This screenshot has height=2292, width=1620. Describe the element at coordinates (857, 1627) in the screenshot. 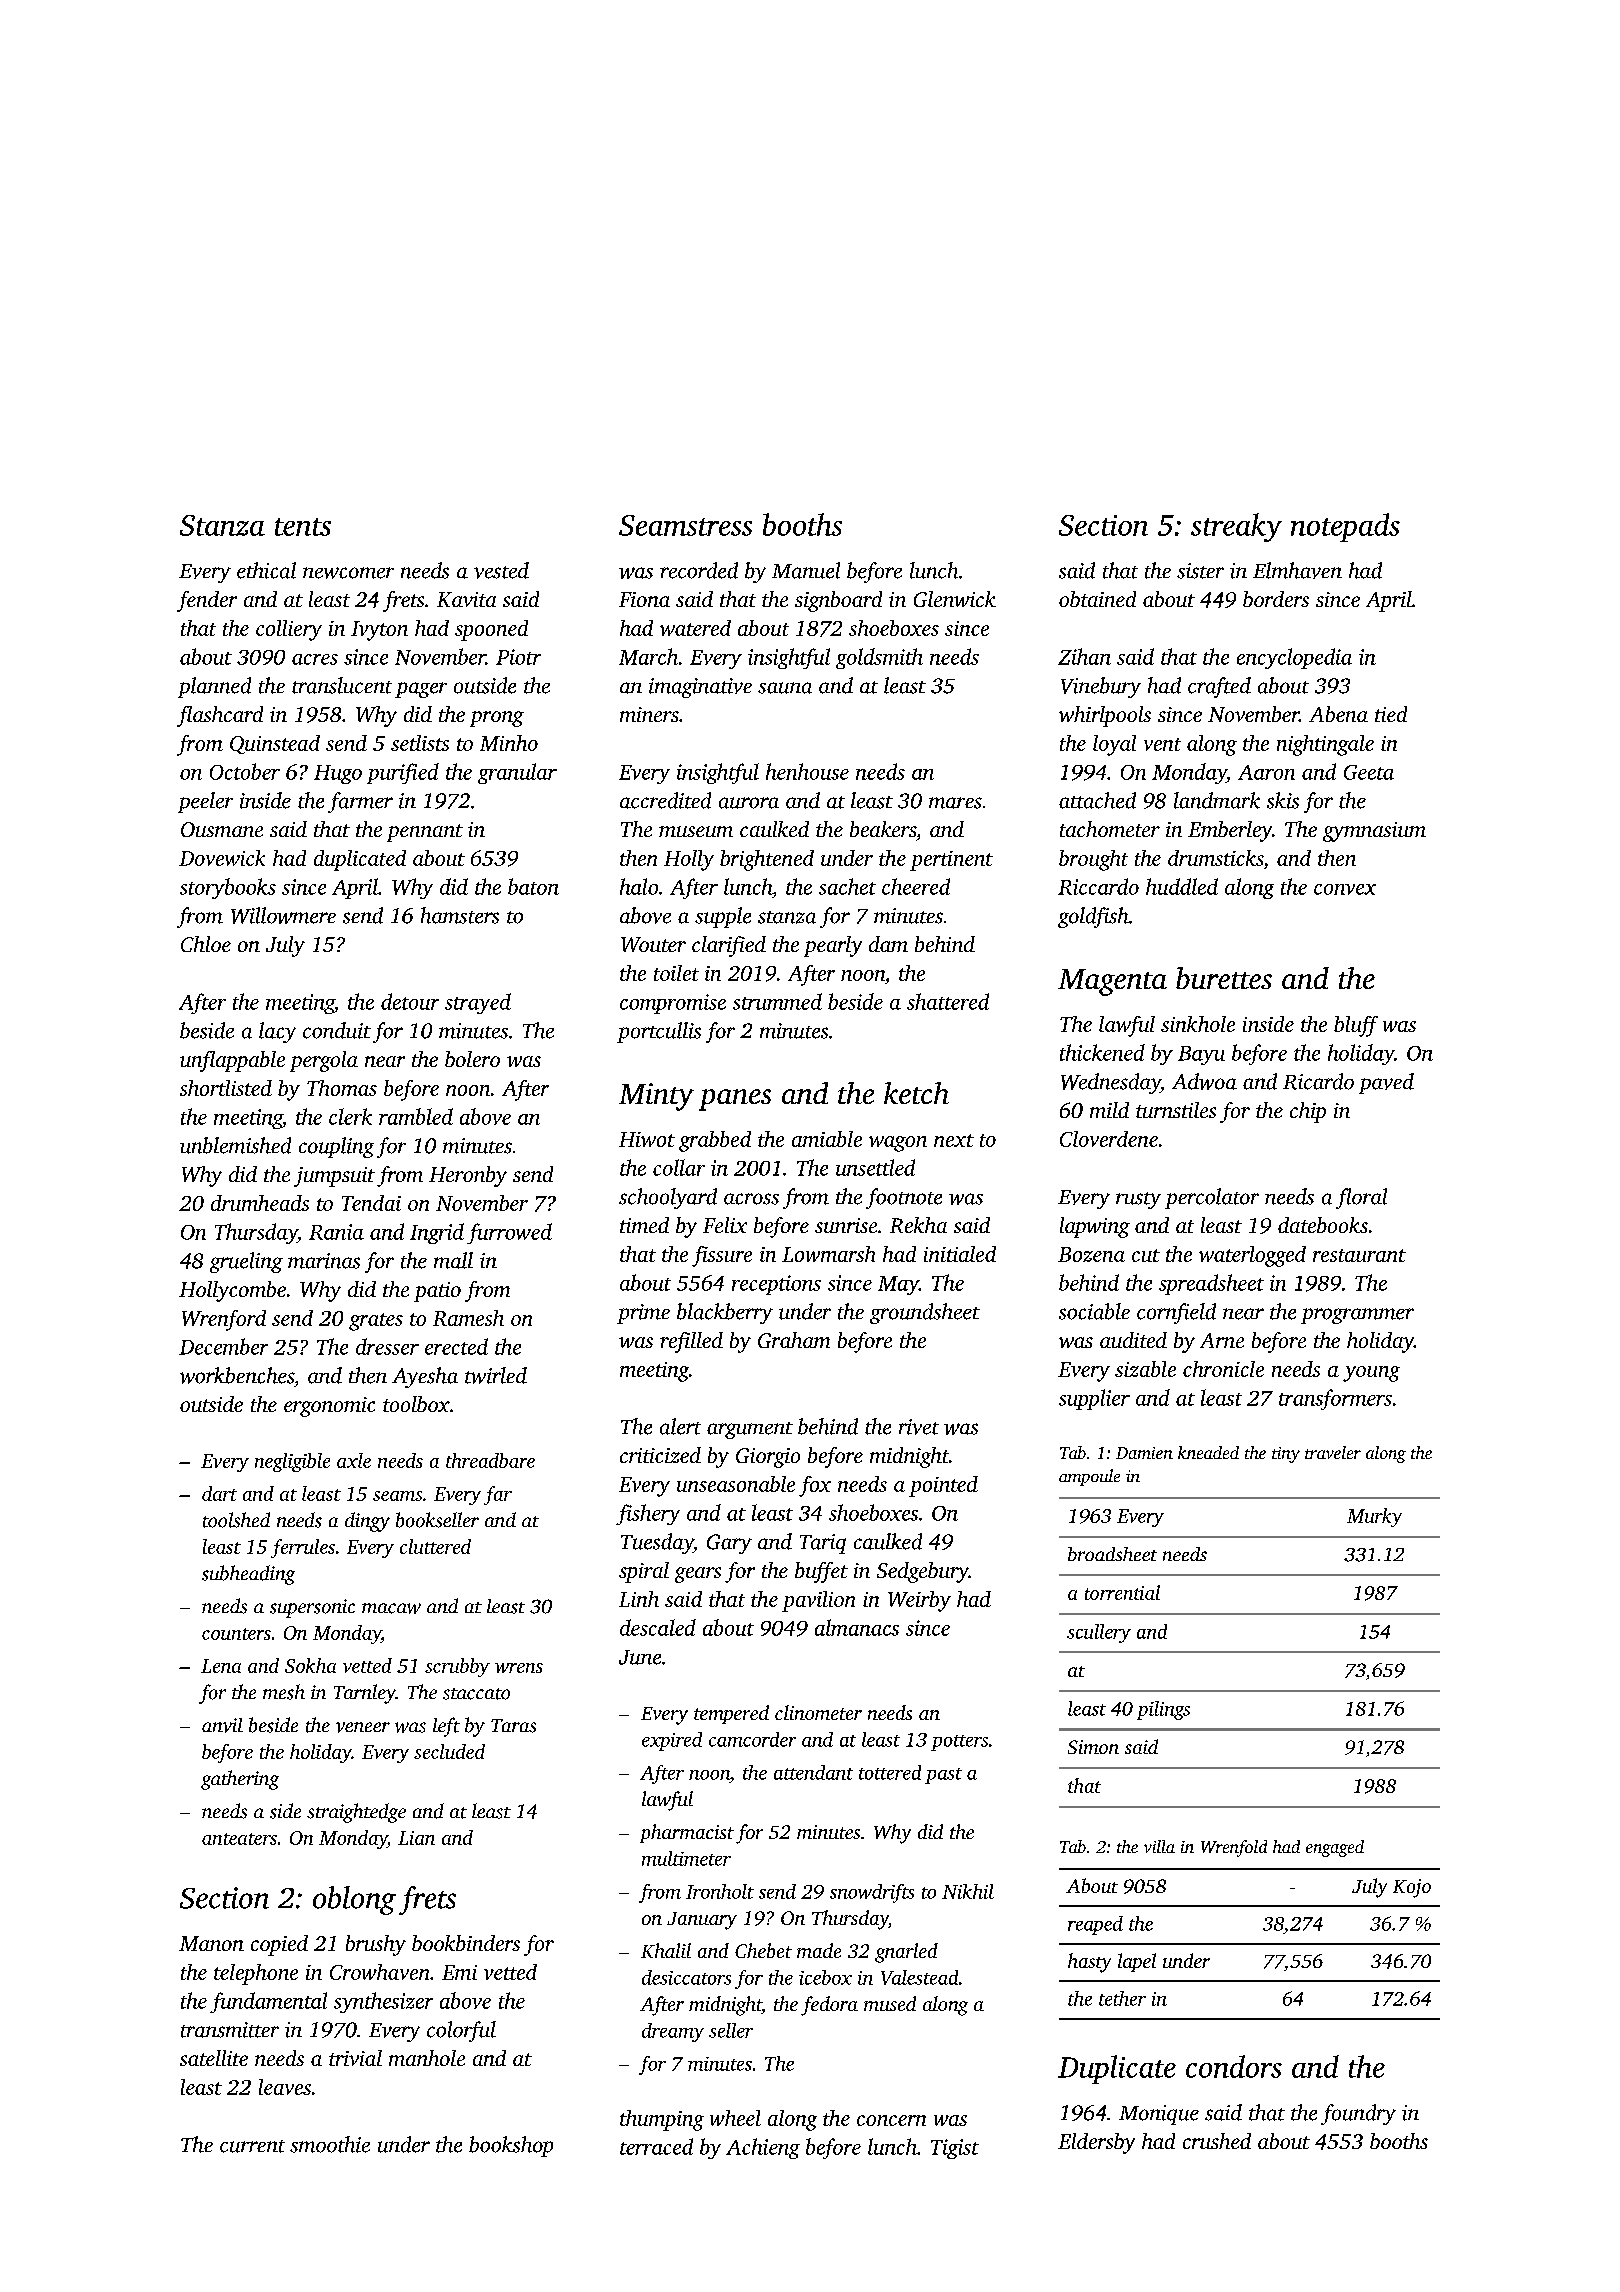

I see `almanacs` at that location.
